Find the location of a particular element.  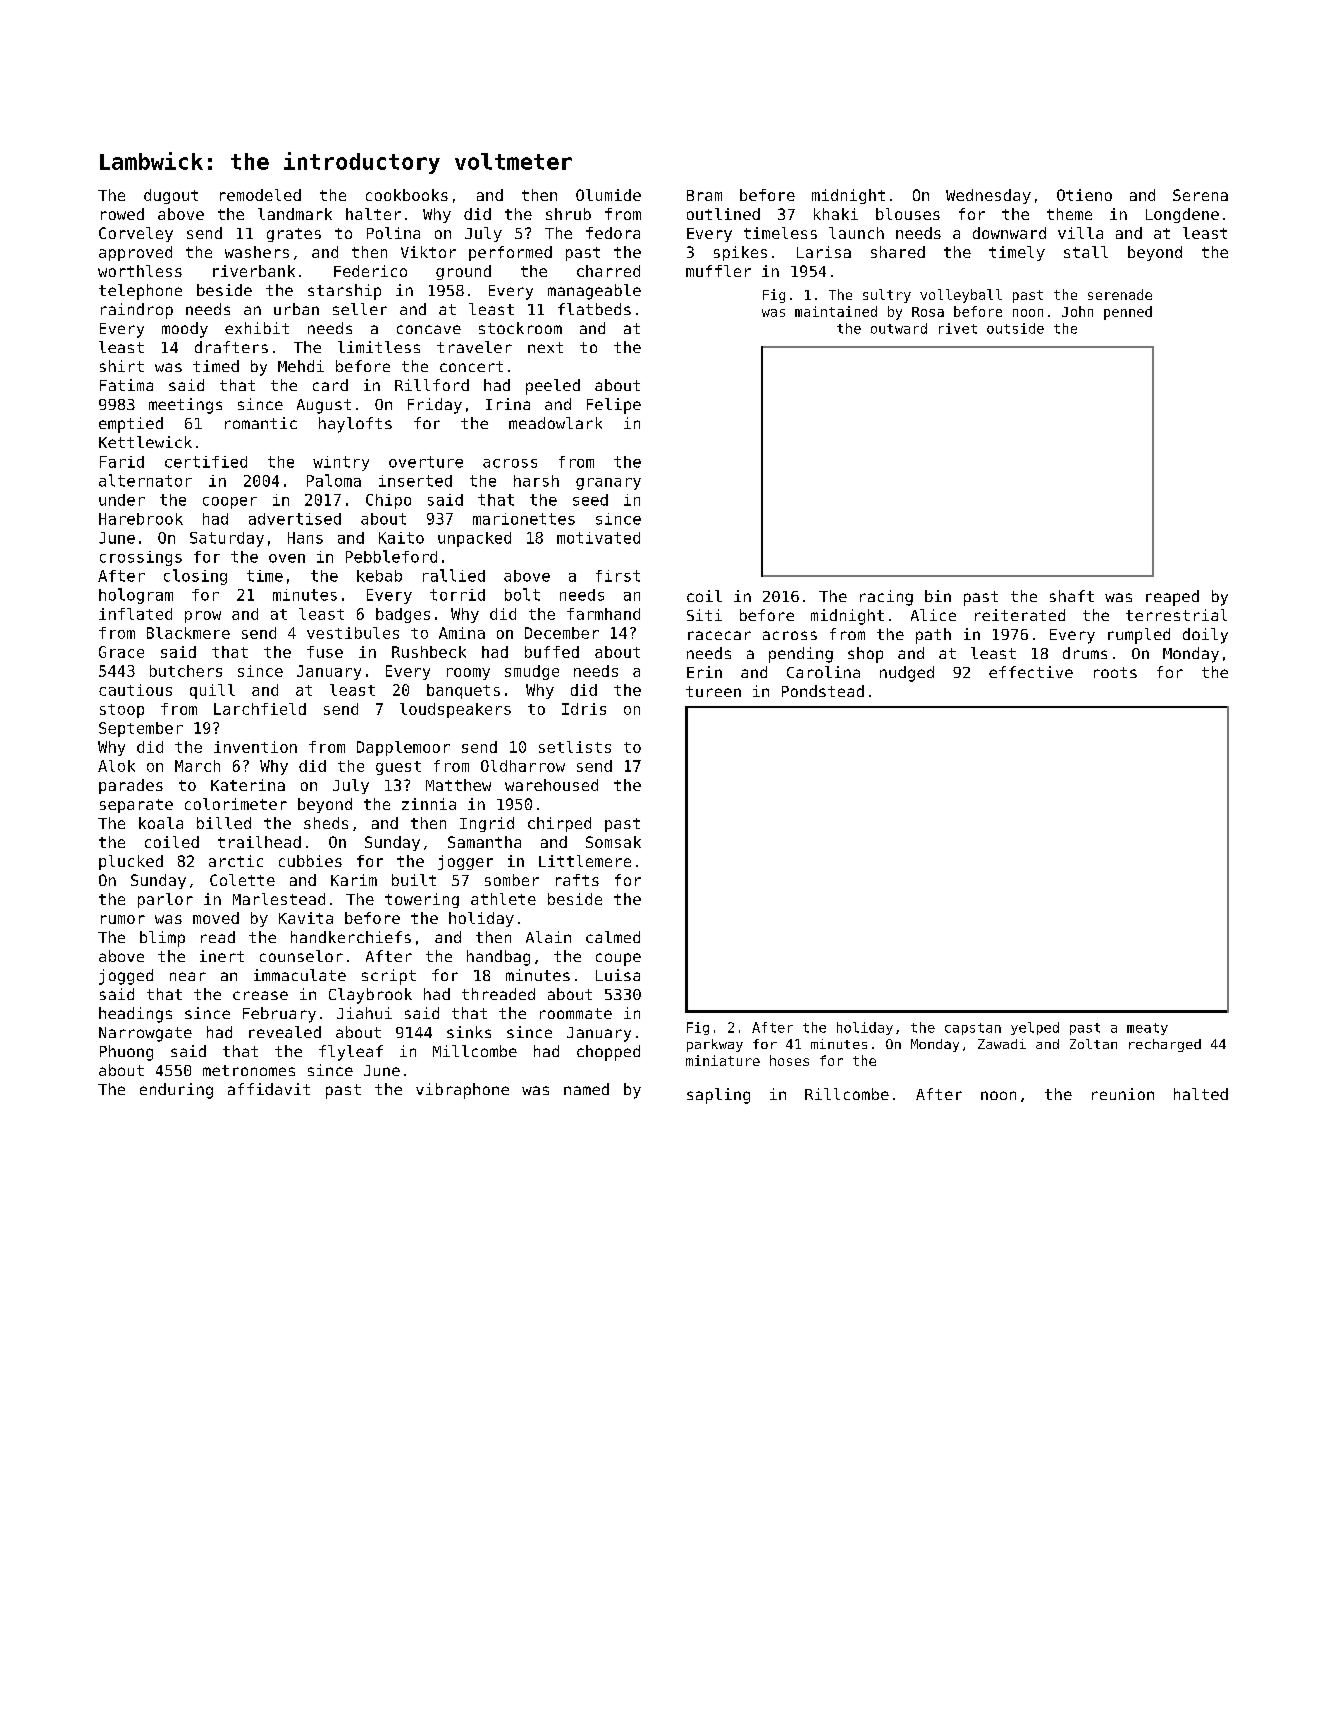

effective is located at coordinates (1031, 672).
